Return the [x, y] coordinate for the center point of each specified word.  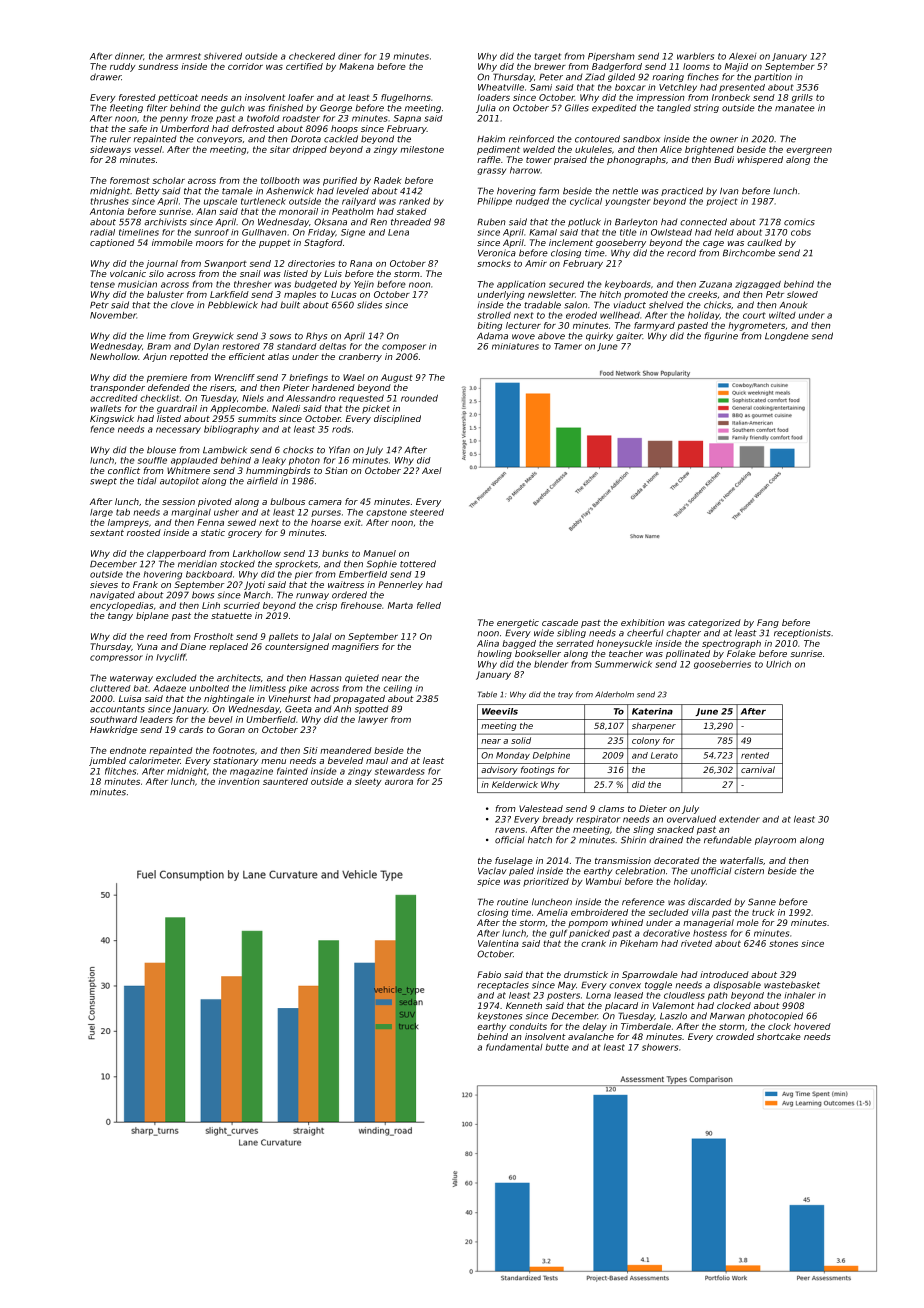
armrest [183, 56]
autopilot [179, 481]
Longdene [787, 336]
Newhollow [114, 356]
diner [349, 56]
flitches [120, 771]
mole [748, 922]
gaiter [629, 336]
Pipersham [611, 57]
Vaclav [492, 871]
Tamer [568, 346]
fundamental [514, 1047]
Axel [432, 470]
